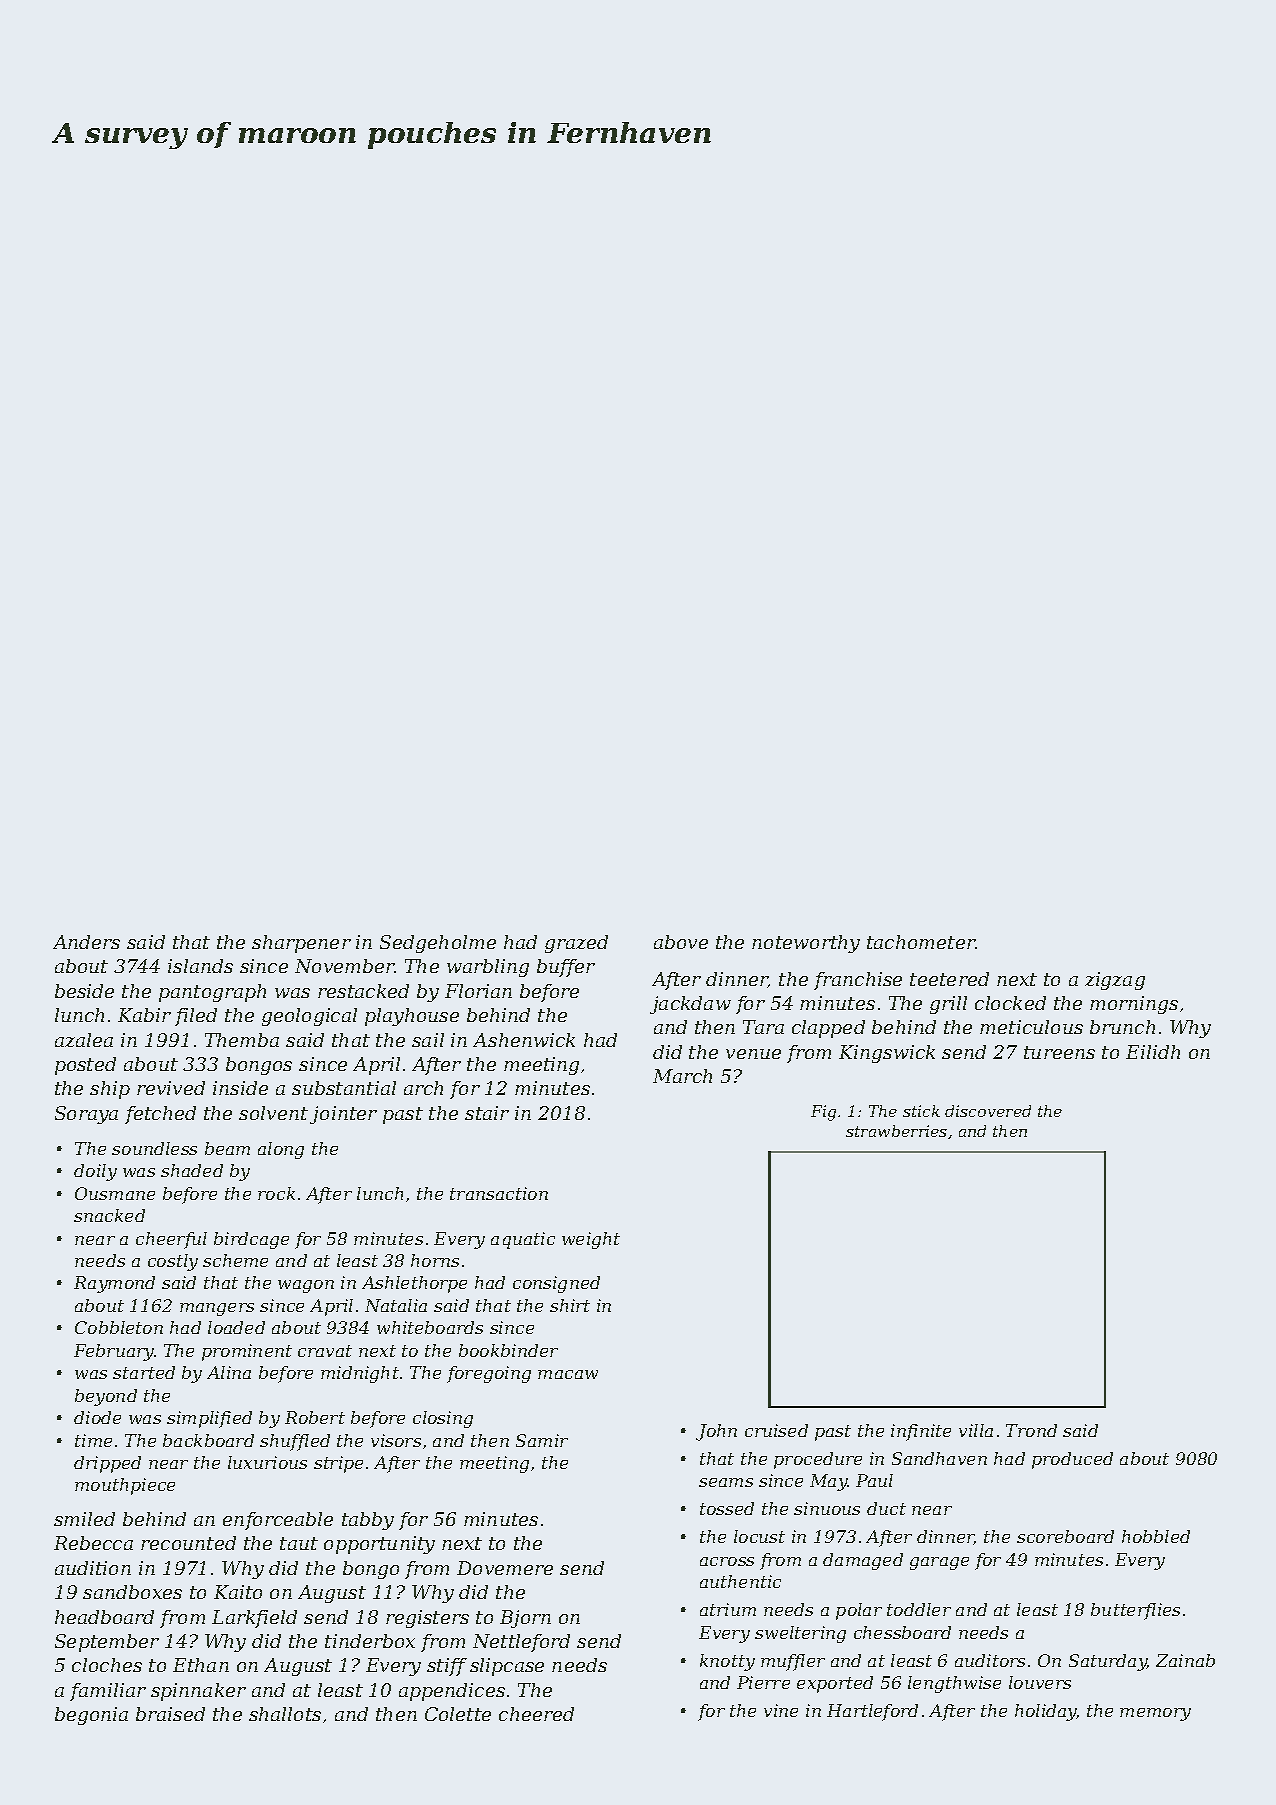 The image size is (1276, 1805). Describe the element at coordinates (107, 1643) in the document. I see `September` at that location.
